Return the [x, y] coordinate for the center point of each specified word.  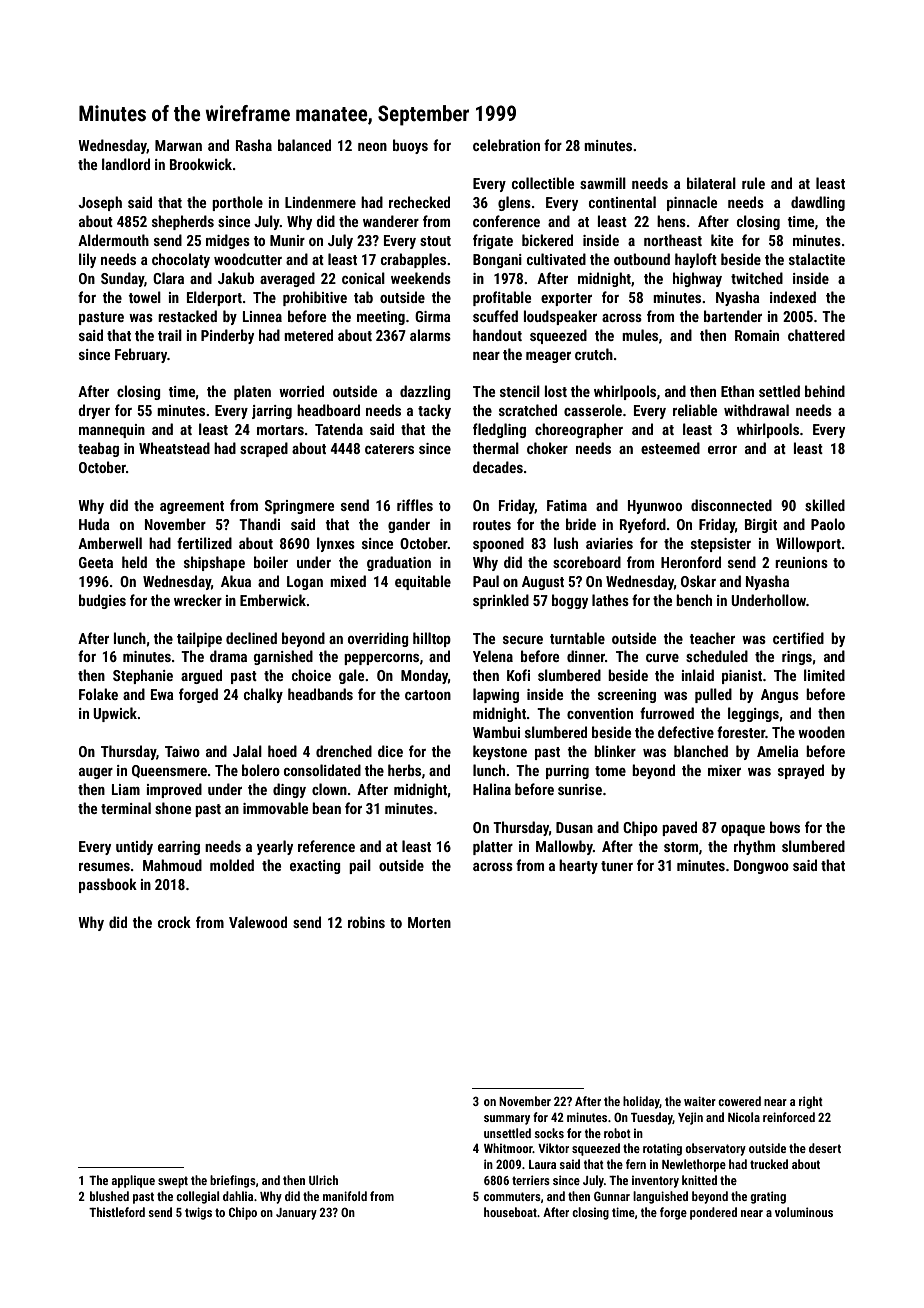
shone [173, 808]
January [296, 1214]
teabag [98, 449]
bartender [733, 316]
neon [372, 147]
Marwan [178, 145]
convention [600, 713]
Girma [433, 316]
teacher [712, 638]
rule [753, 183]
